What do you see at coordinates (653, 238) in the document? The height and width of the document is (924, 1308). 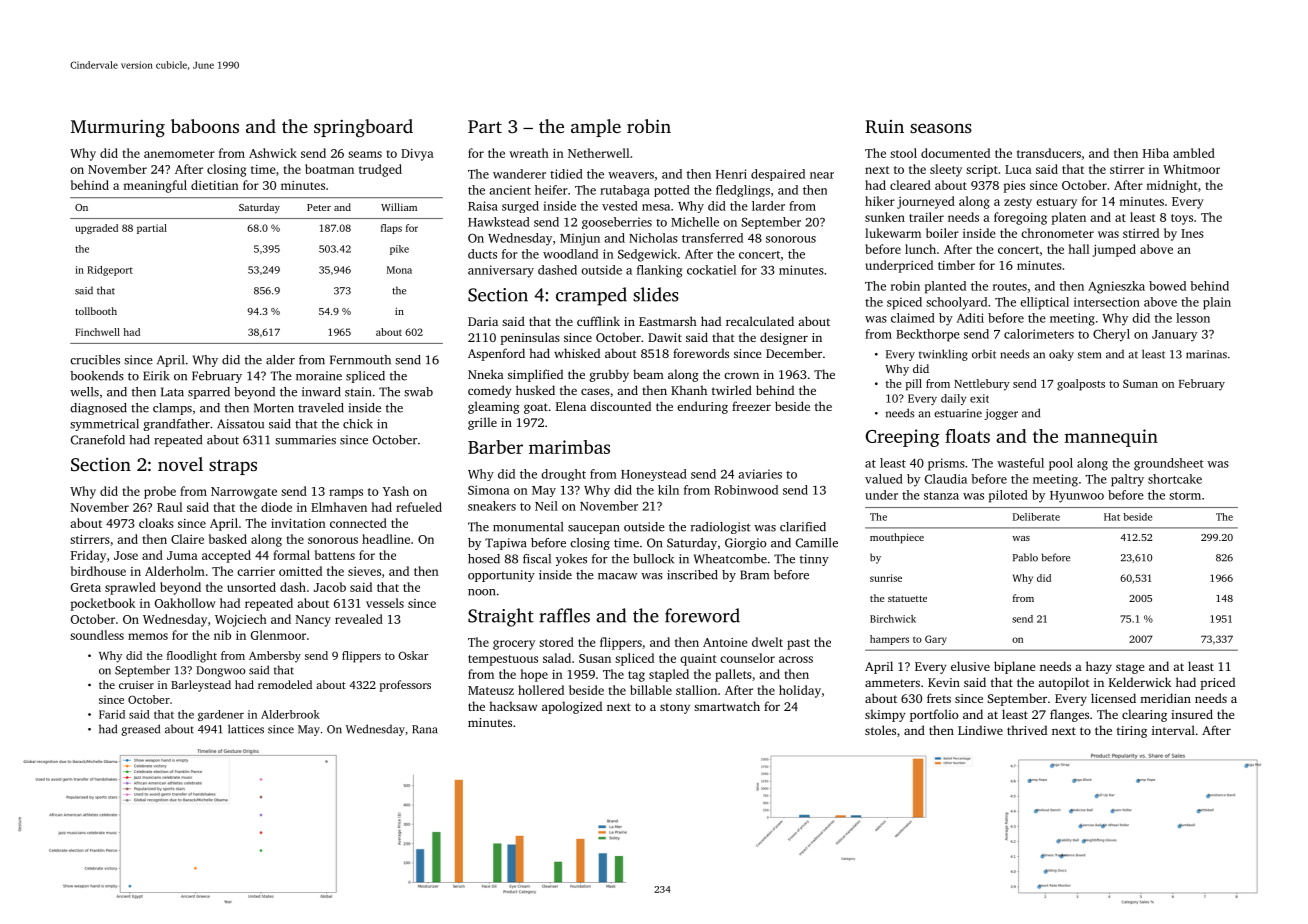 I see `Nicholas` at bounding box center [653, 238].
